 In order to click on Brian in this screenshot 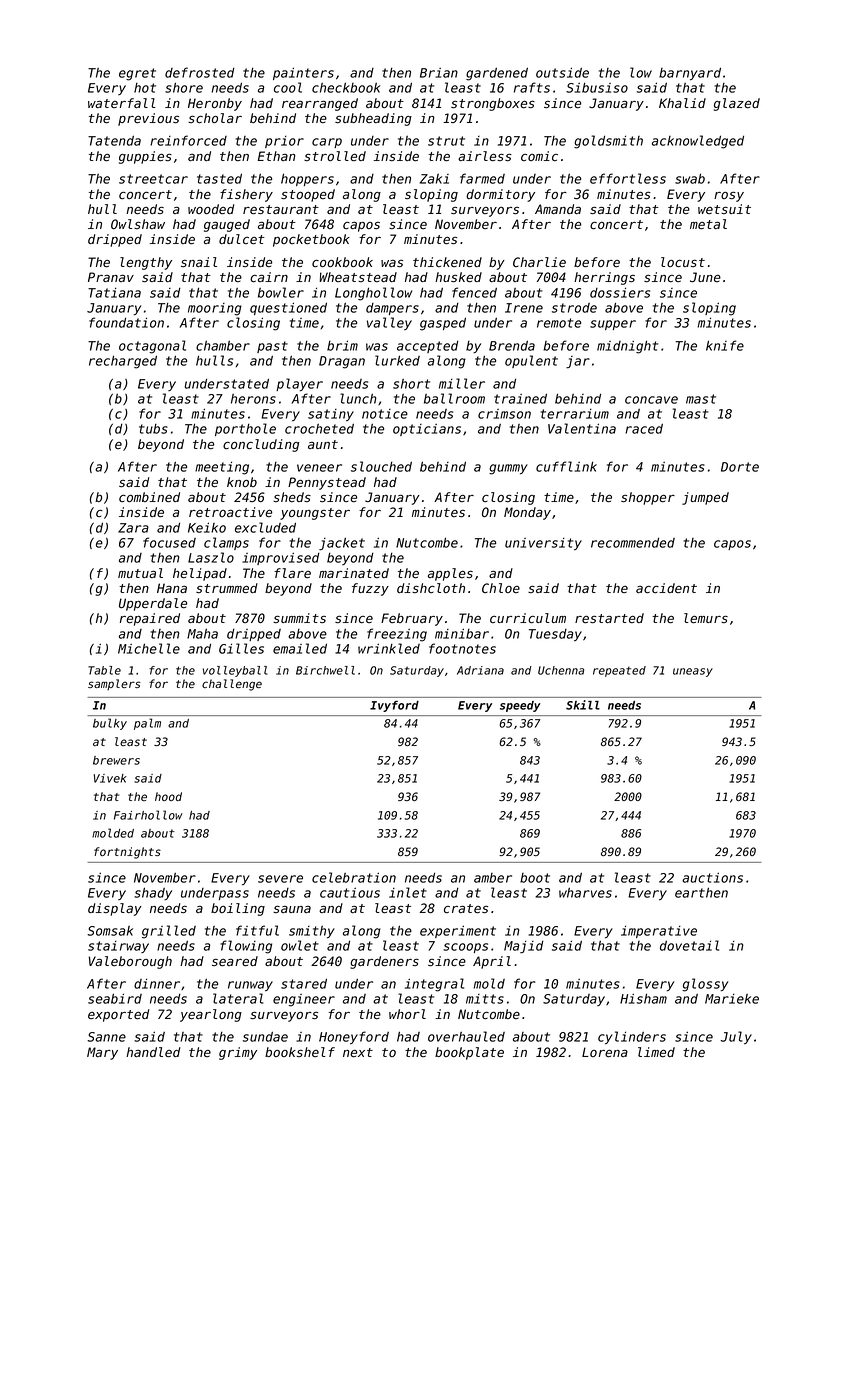, I will do `click(439, 73)`.
